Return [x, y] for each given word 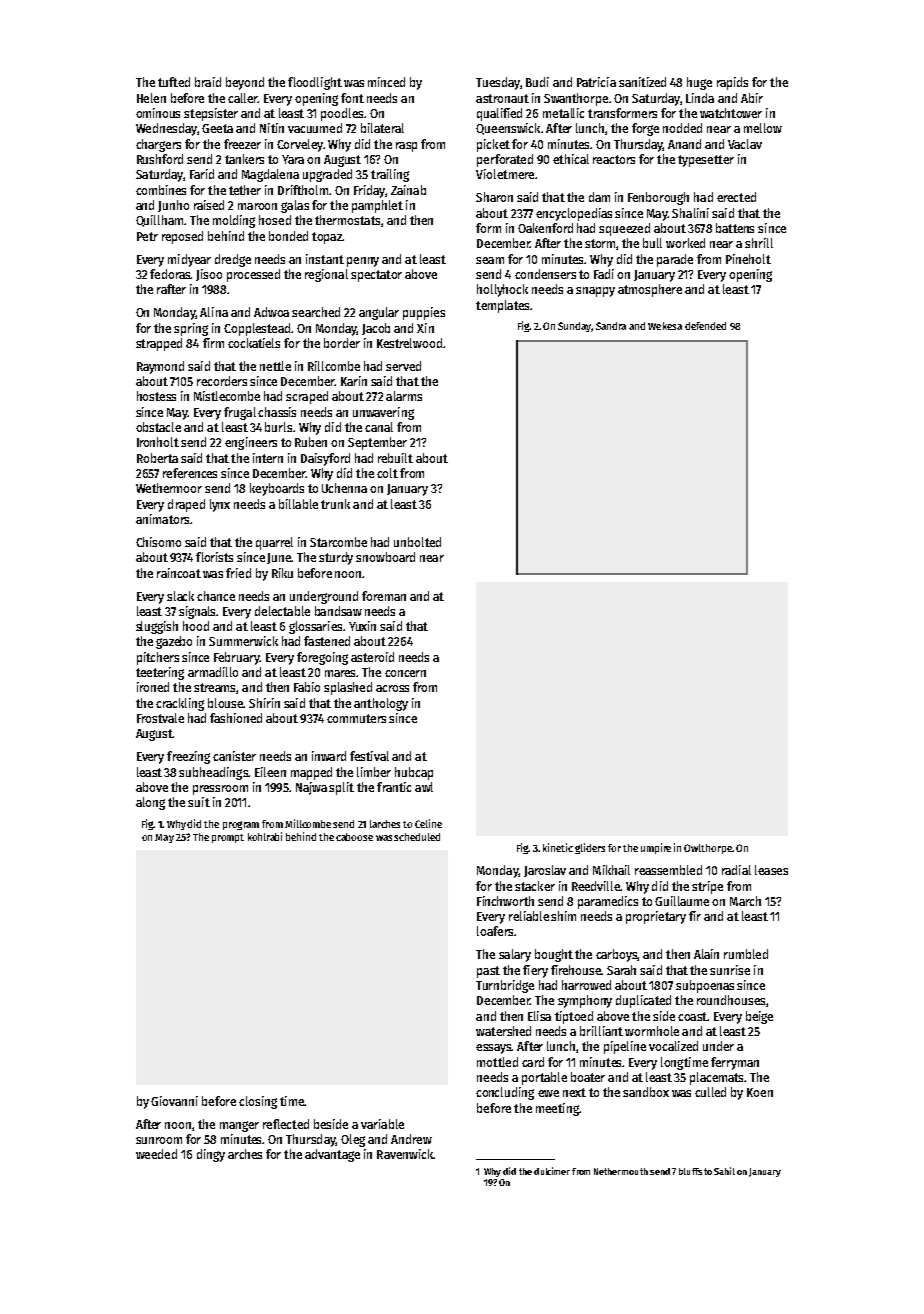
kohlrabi [265, 836]
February [237, 658]
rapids [732, 83]
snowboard [385, 557]
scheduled [417, 837]
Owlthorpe [708, 849]
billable [298, 504]
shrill [759, 243]
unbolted [417, 542]
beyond [245, 83]
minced [386, 82]
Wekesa [665, 326]
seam [490, 260]
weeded [156, 1154]
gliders [590, 848]
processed [253, 275]
